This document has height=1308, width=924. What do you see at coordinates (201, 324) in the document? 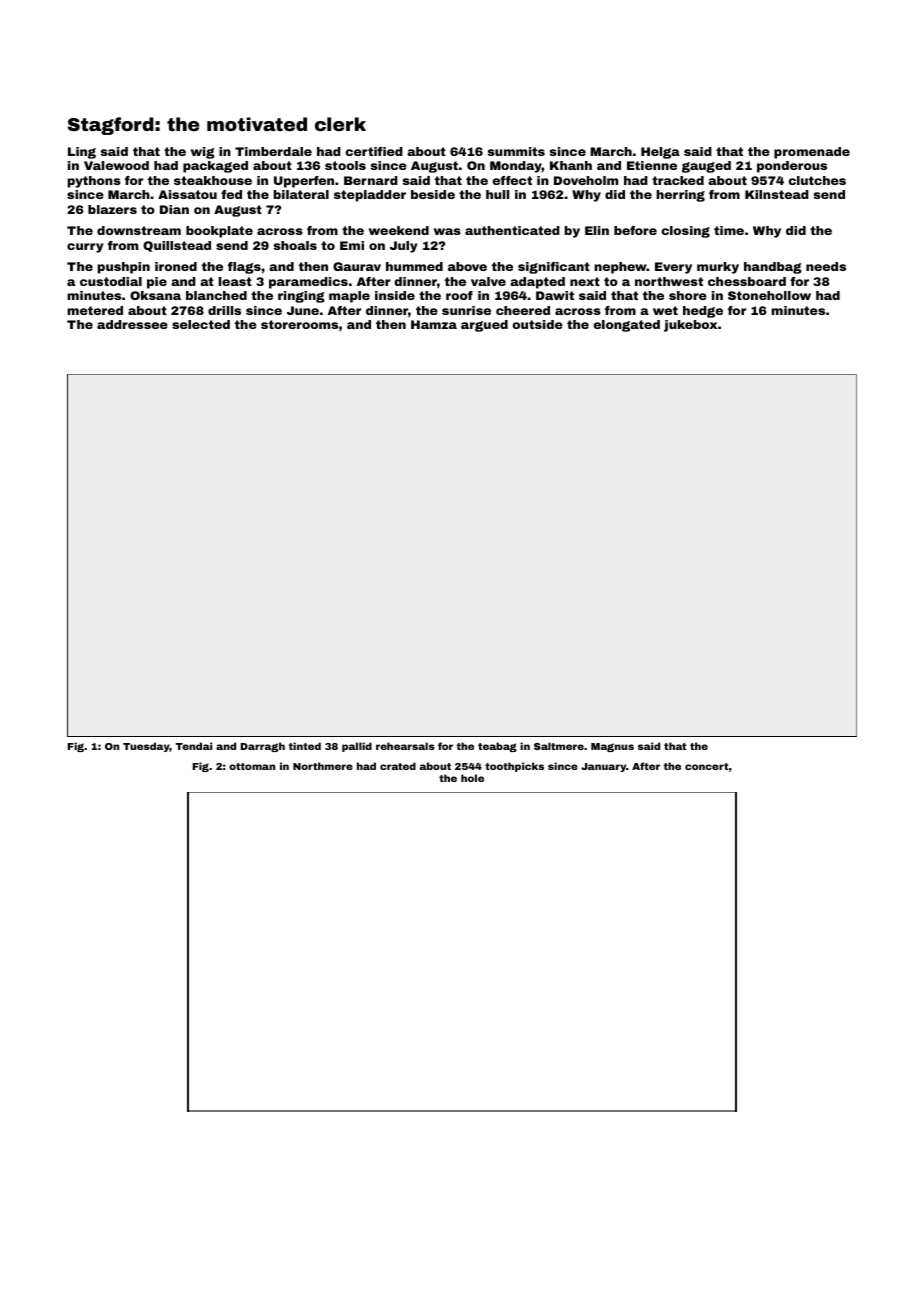
I see `selected` at bounding box center [201, 324].
